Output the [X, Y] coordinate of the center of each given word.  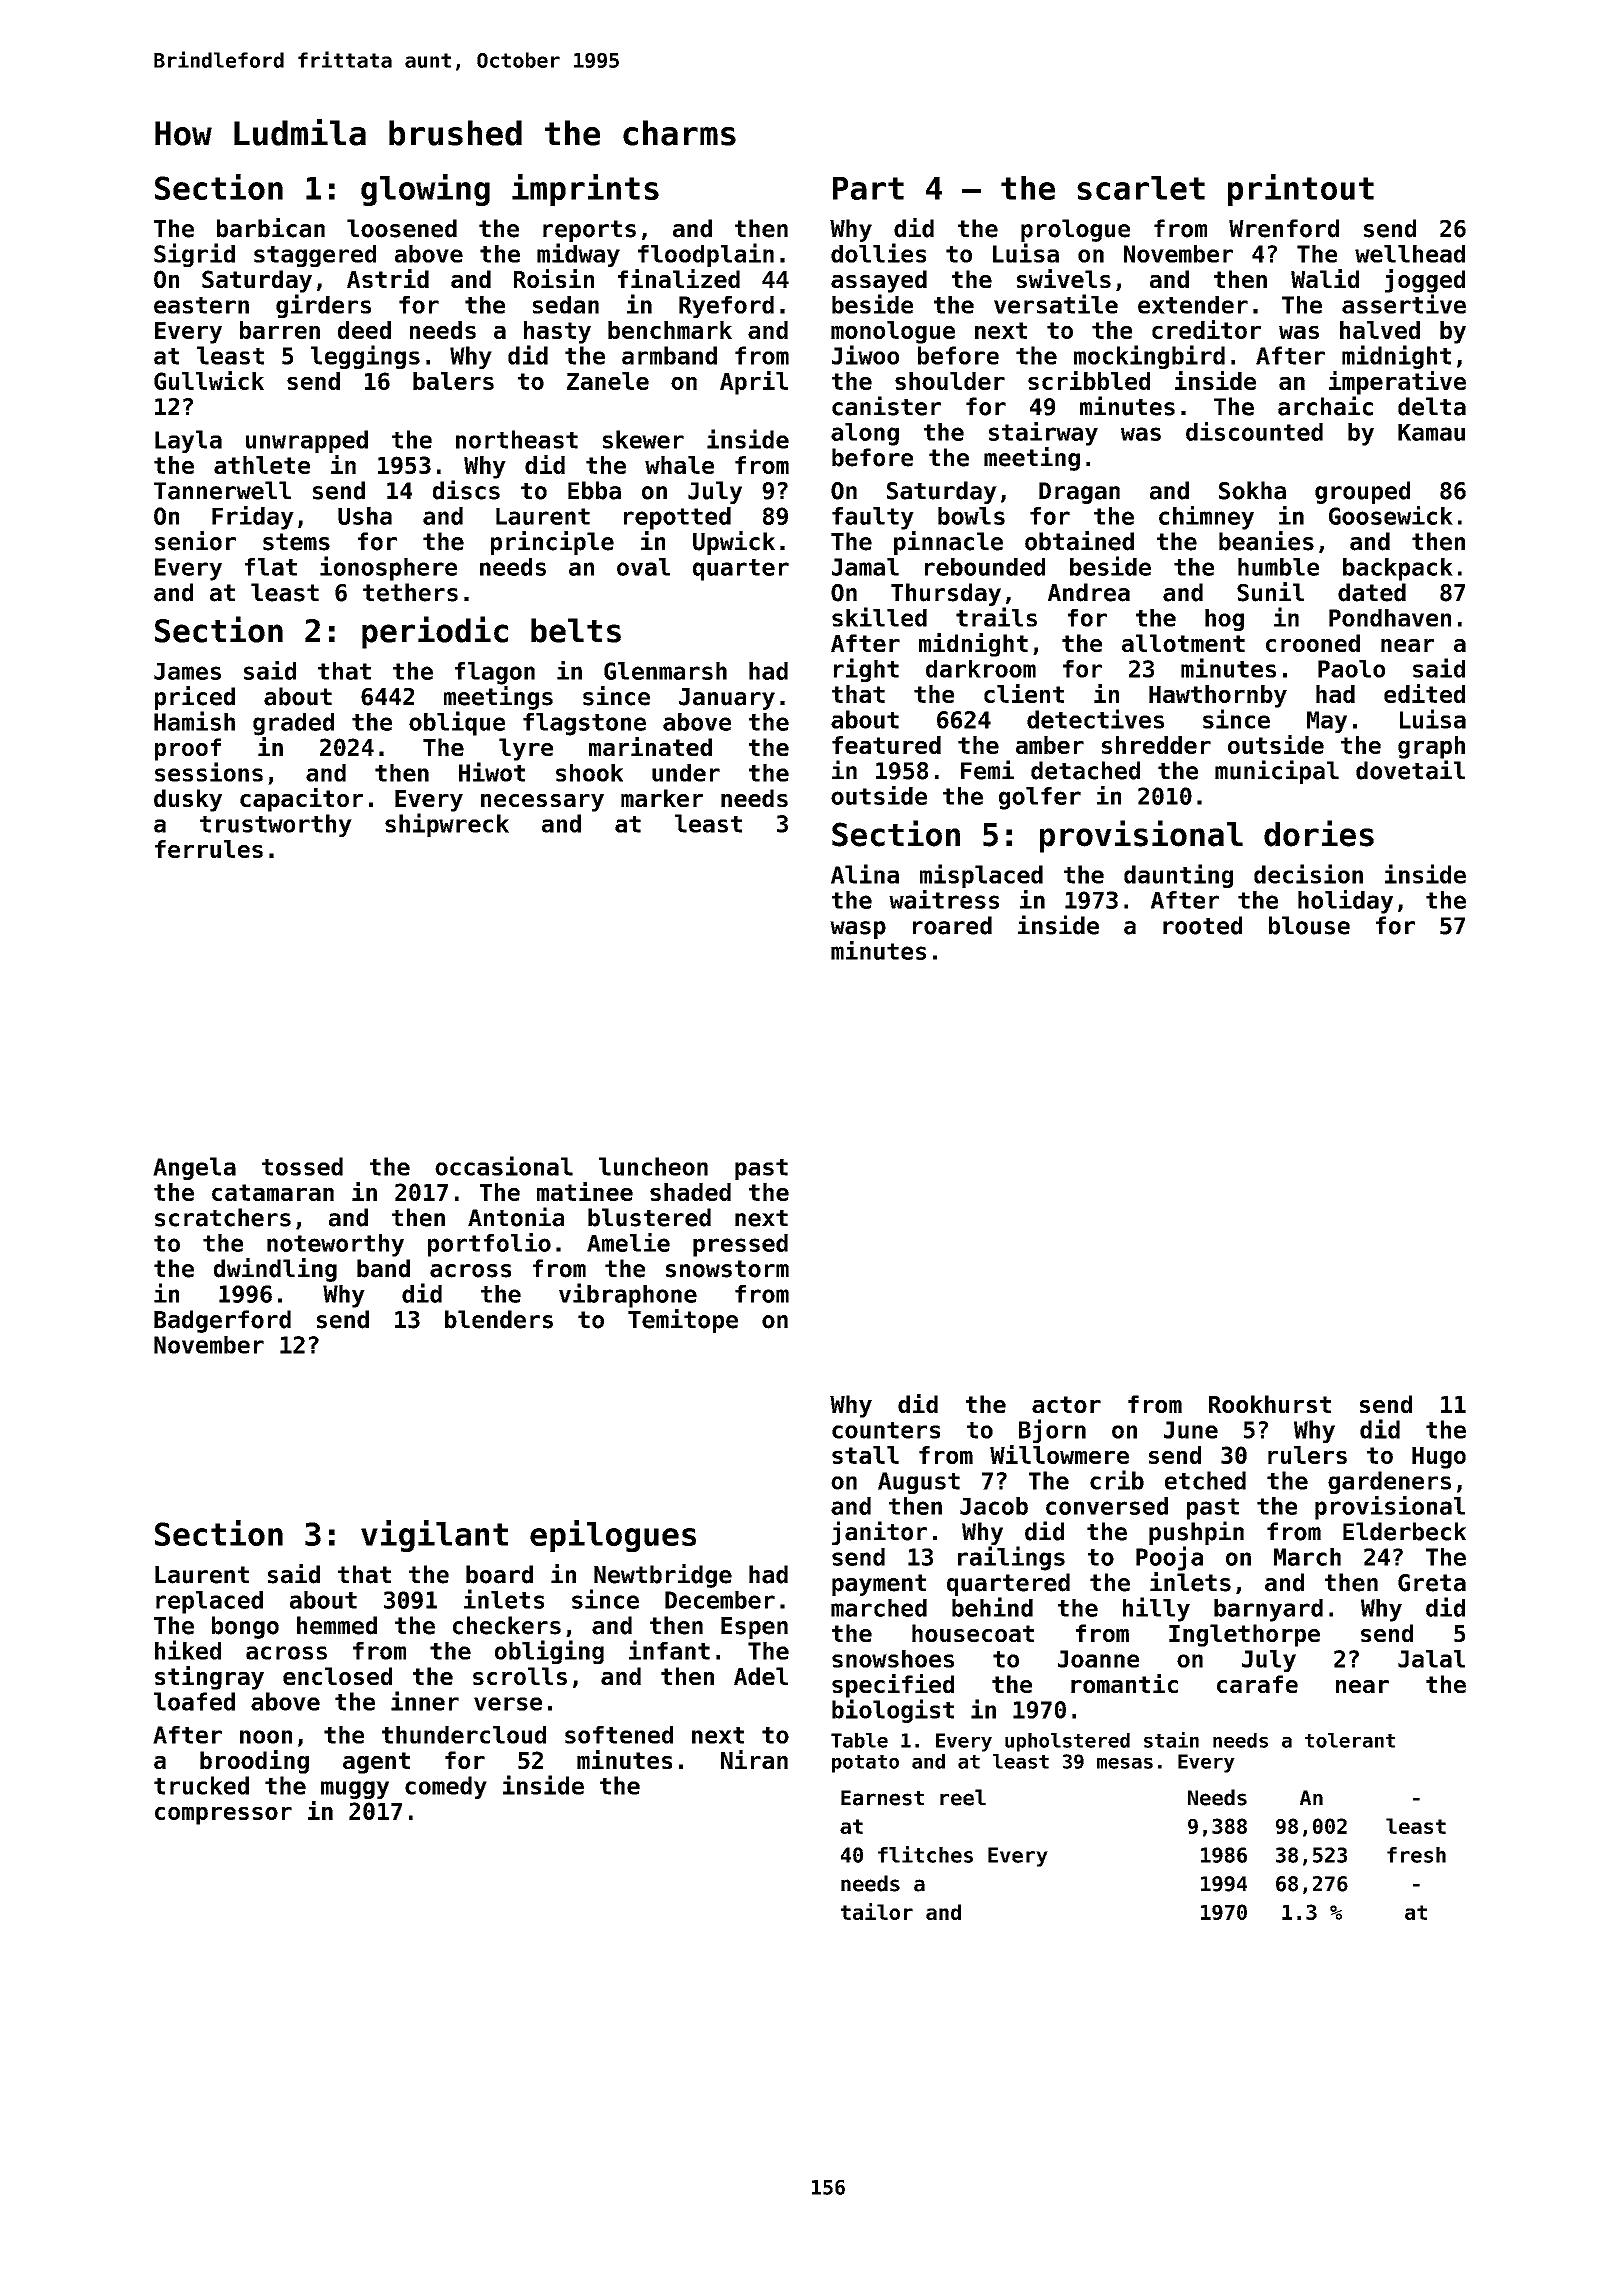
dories [1319, 833]
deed [364, 330]
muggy [355, 1790]
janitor [879, 1533]
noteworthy [335, 1245]
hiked [188, 1650]
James [187, 671]
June [1191, 1430]
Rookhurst [1270, 1404]
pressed [740, 1245]
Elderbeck [1404, 1531]
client [1024, 693]
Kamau [1431, 432]
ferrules [209, 849]
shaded [690, 1192]
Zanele [608, 381]
